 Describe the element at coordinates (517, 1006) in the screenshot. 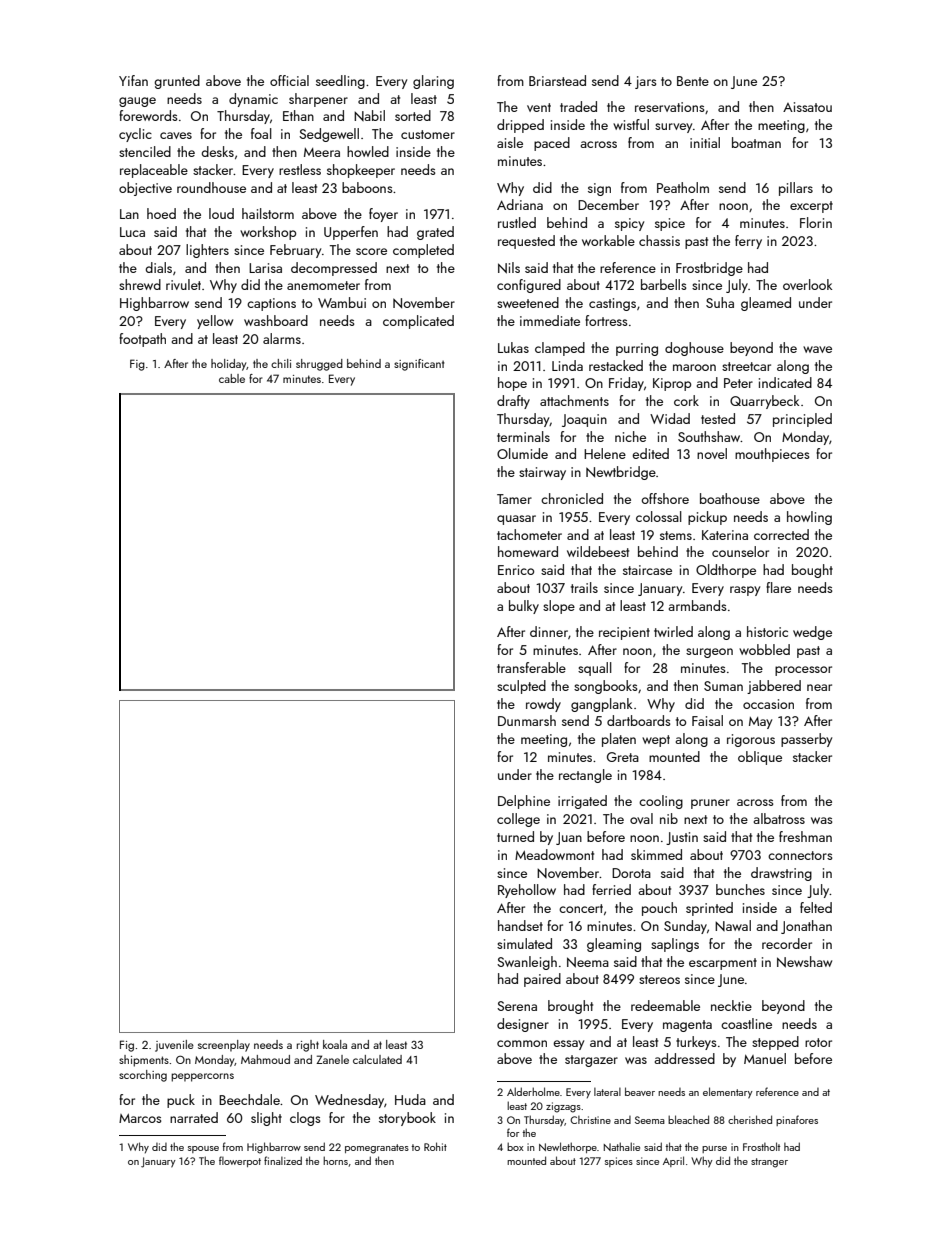

I see `Serena` at that location.
